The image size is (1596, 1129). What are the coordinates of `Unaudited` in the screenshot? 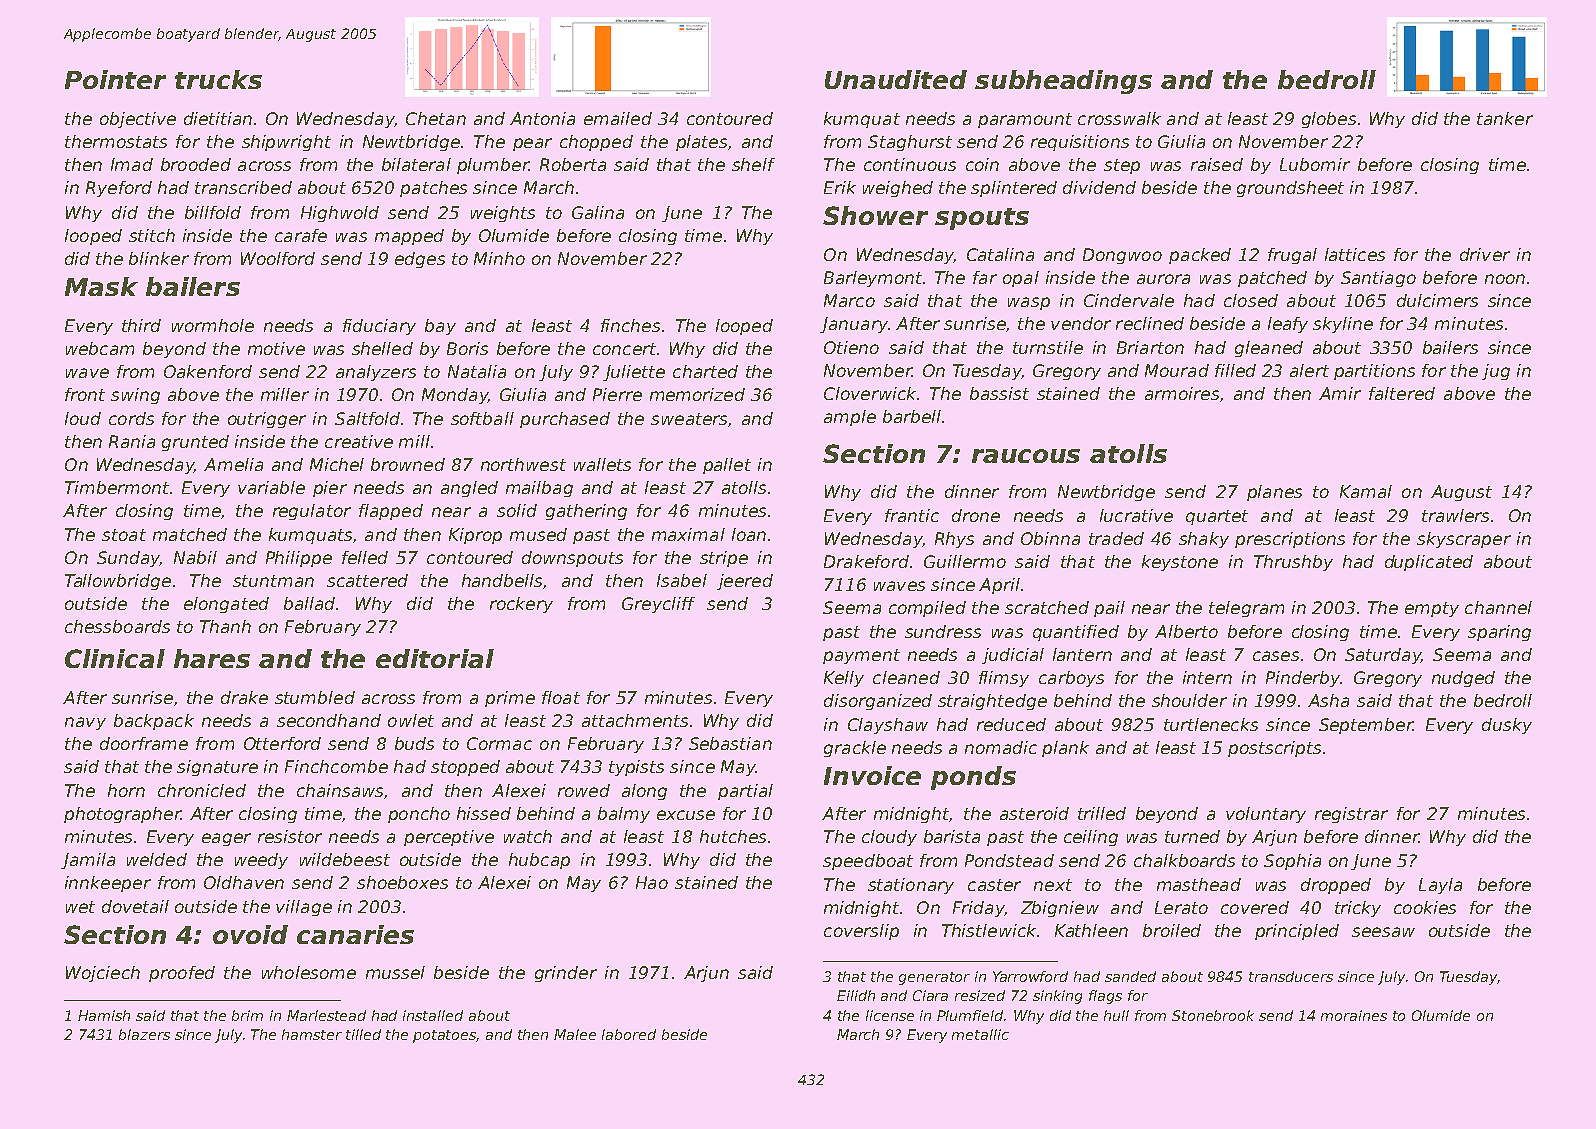 It's located at (896, 79).
